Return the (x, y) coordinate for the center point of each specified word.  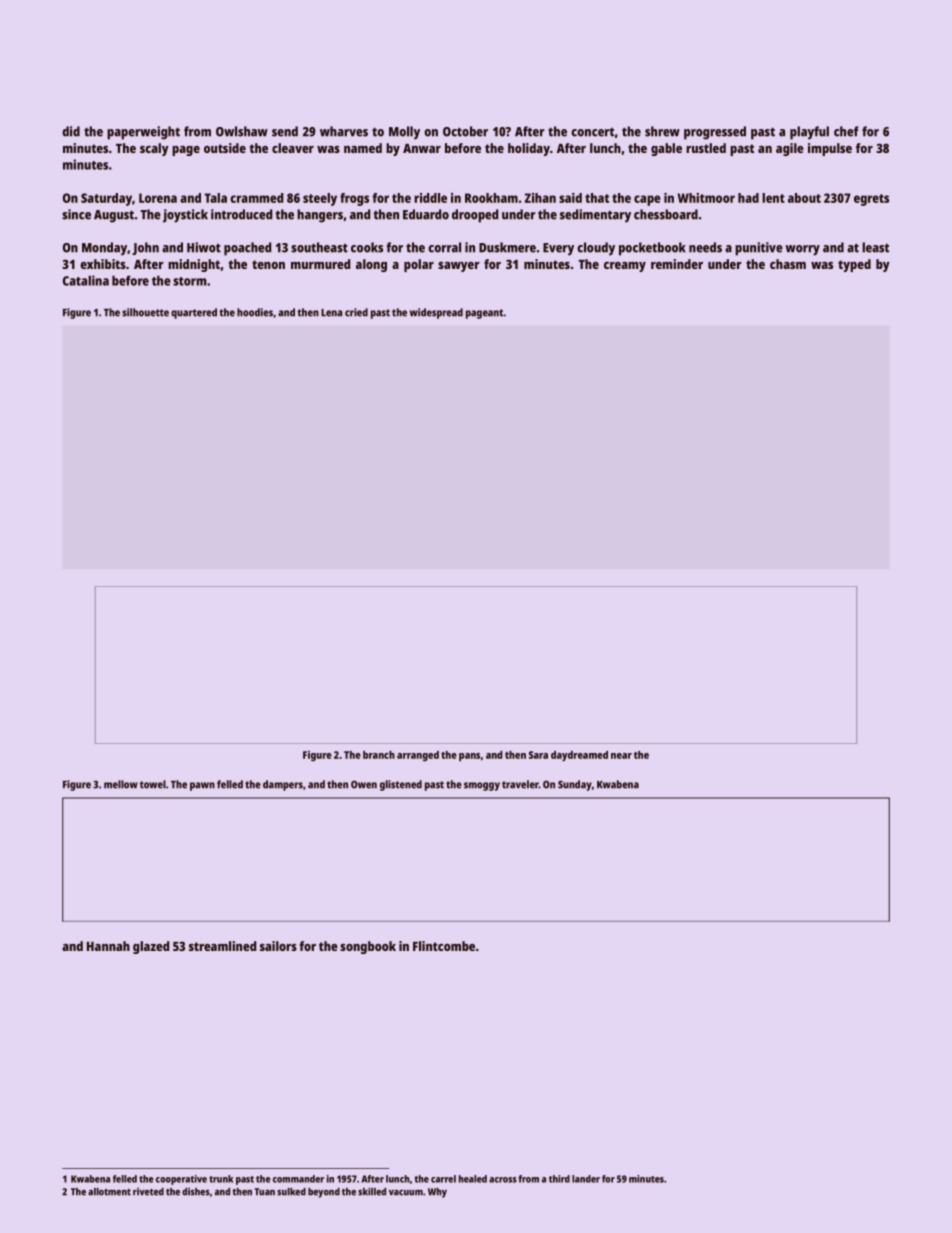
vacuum (406, 1193)
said (570, 198)
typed (854, 265)
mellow (121, 784)
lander (586, 1179)
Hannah (108, 946)
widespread (436, 313)
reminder (677, 264)
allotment (109, 1192)
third (559, 1179)
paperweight (143, 133)
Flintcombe (444, 946)
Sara (538, 755)
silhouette (145, 312)
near (621, 756)
